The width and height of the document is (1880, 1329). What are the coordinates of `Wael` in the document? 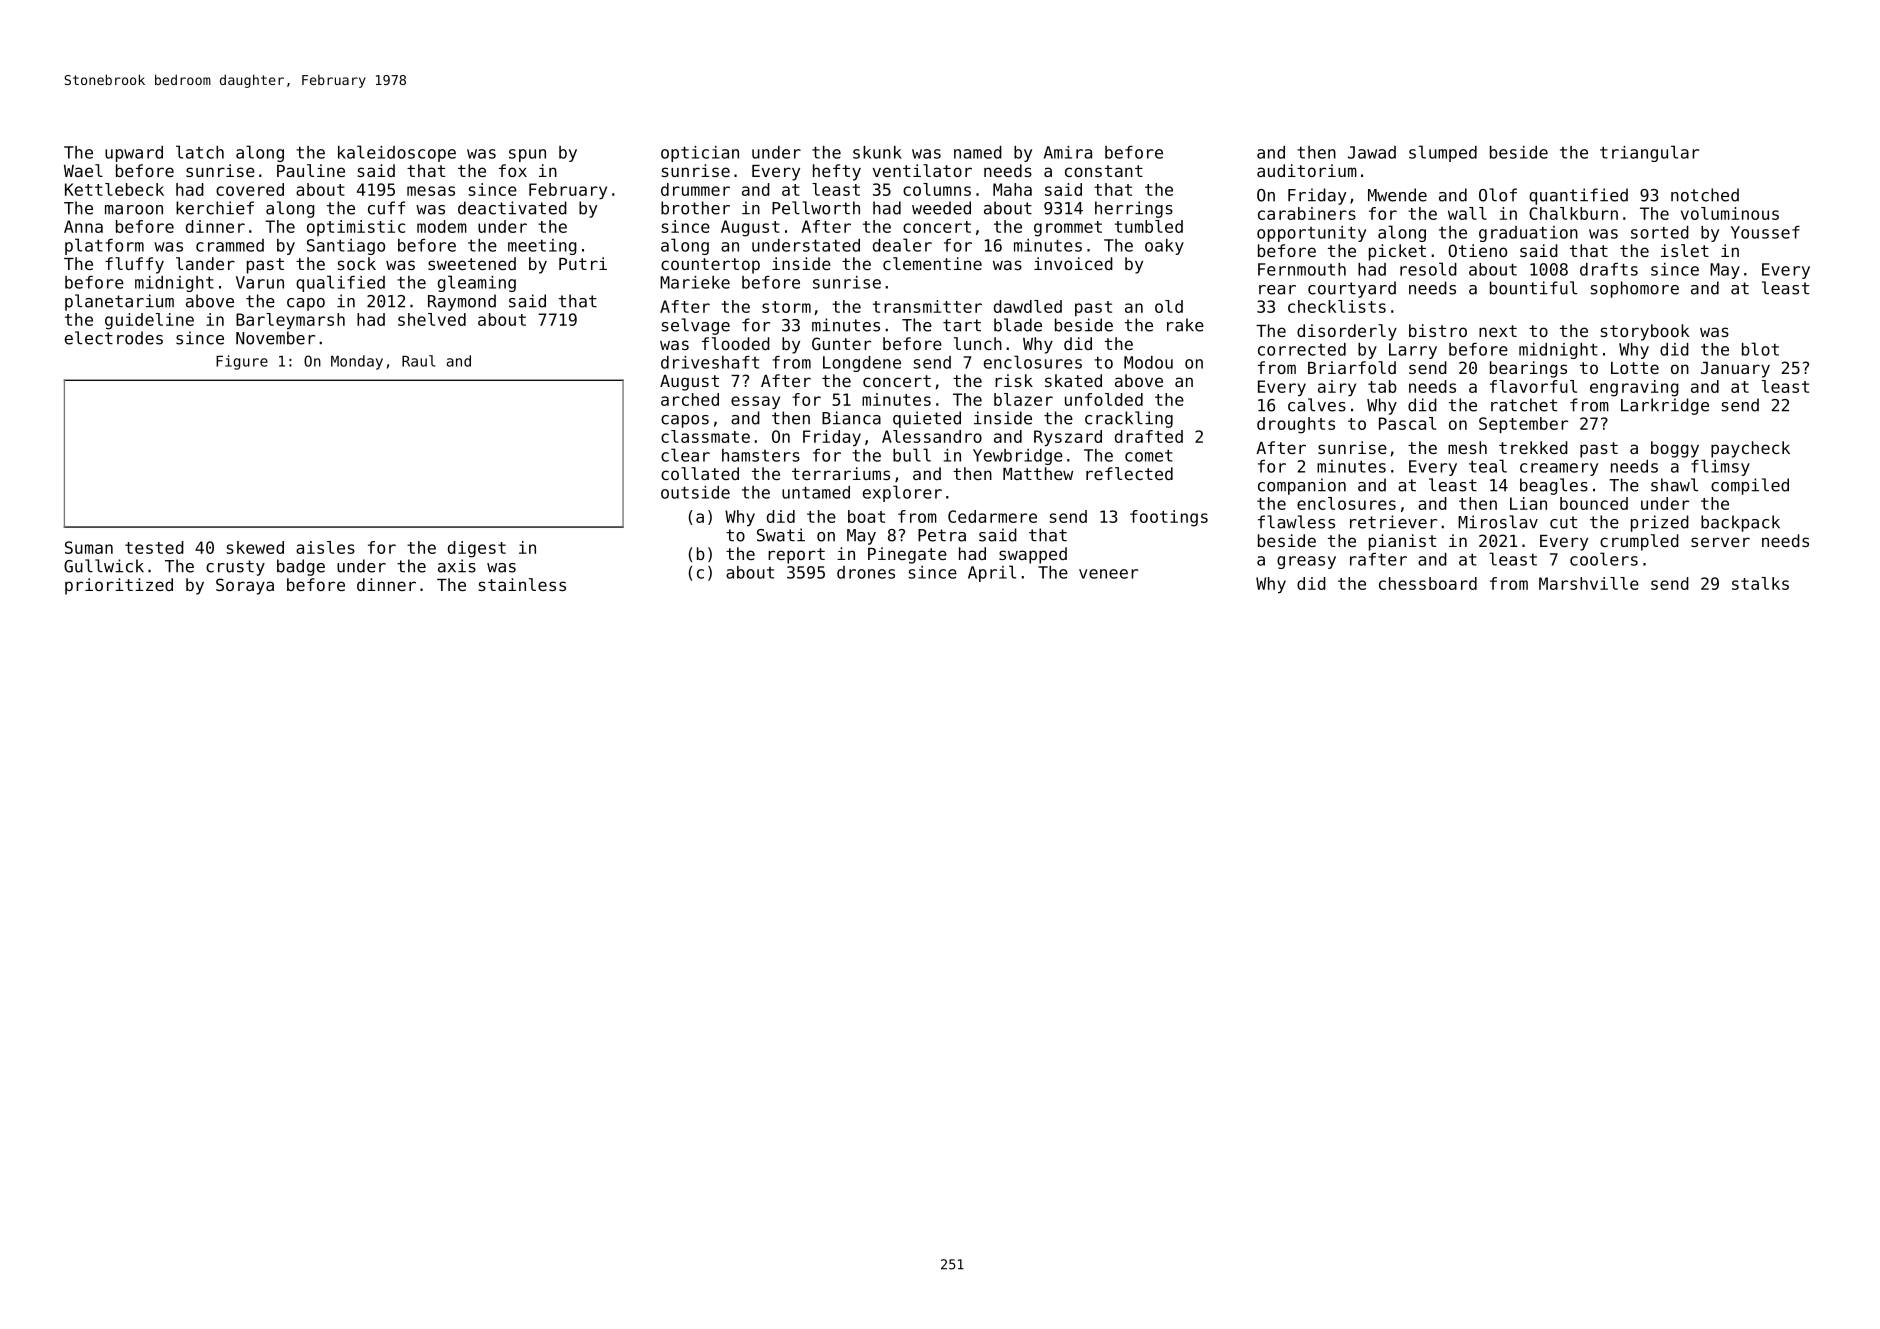 It's located at (83, 170).
